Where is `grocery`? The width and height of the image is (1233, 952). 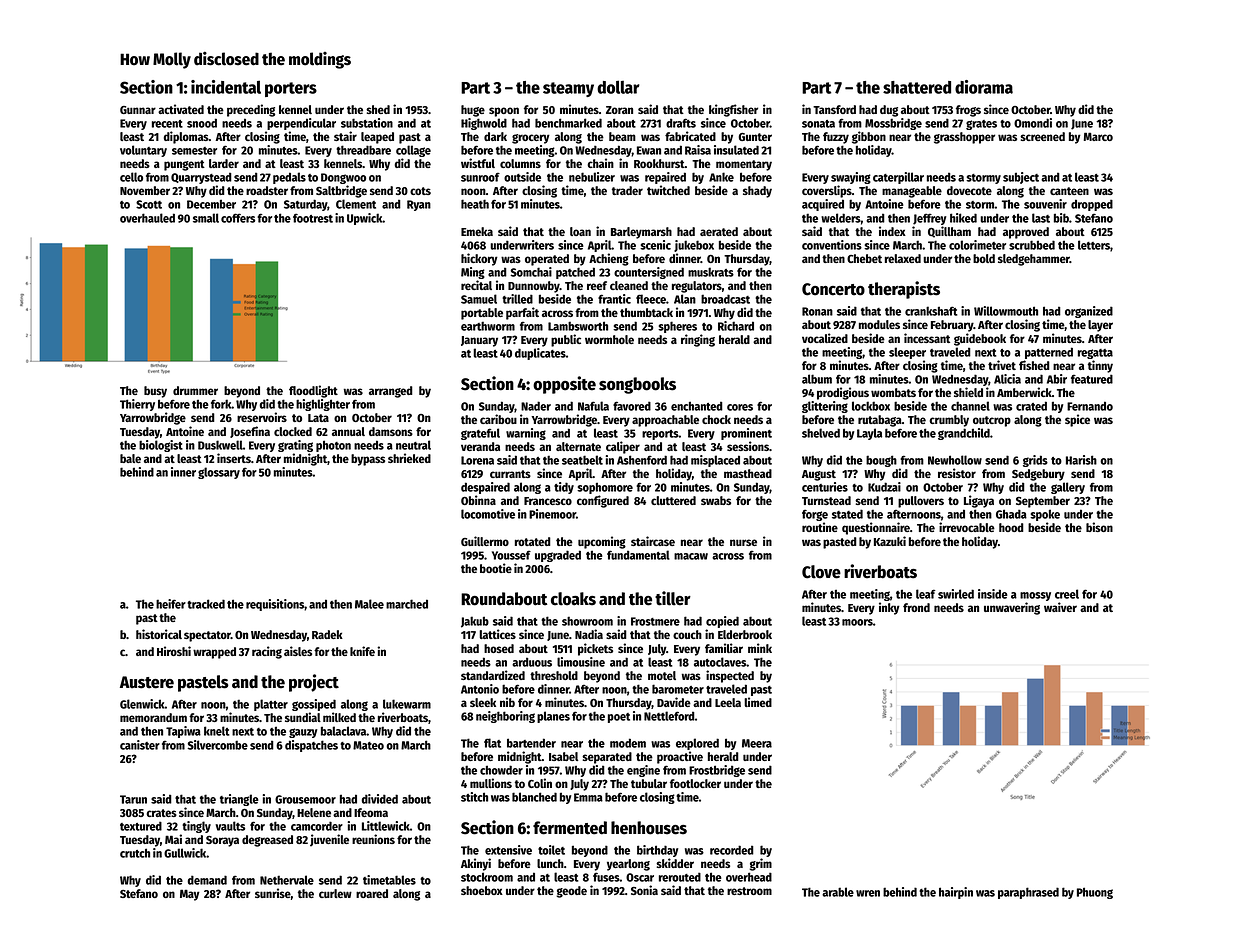
grocery is located at coordinates (531, 139).
